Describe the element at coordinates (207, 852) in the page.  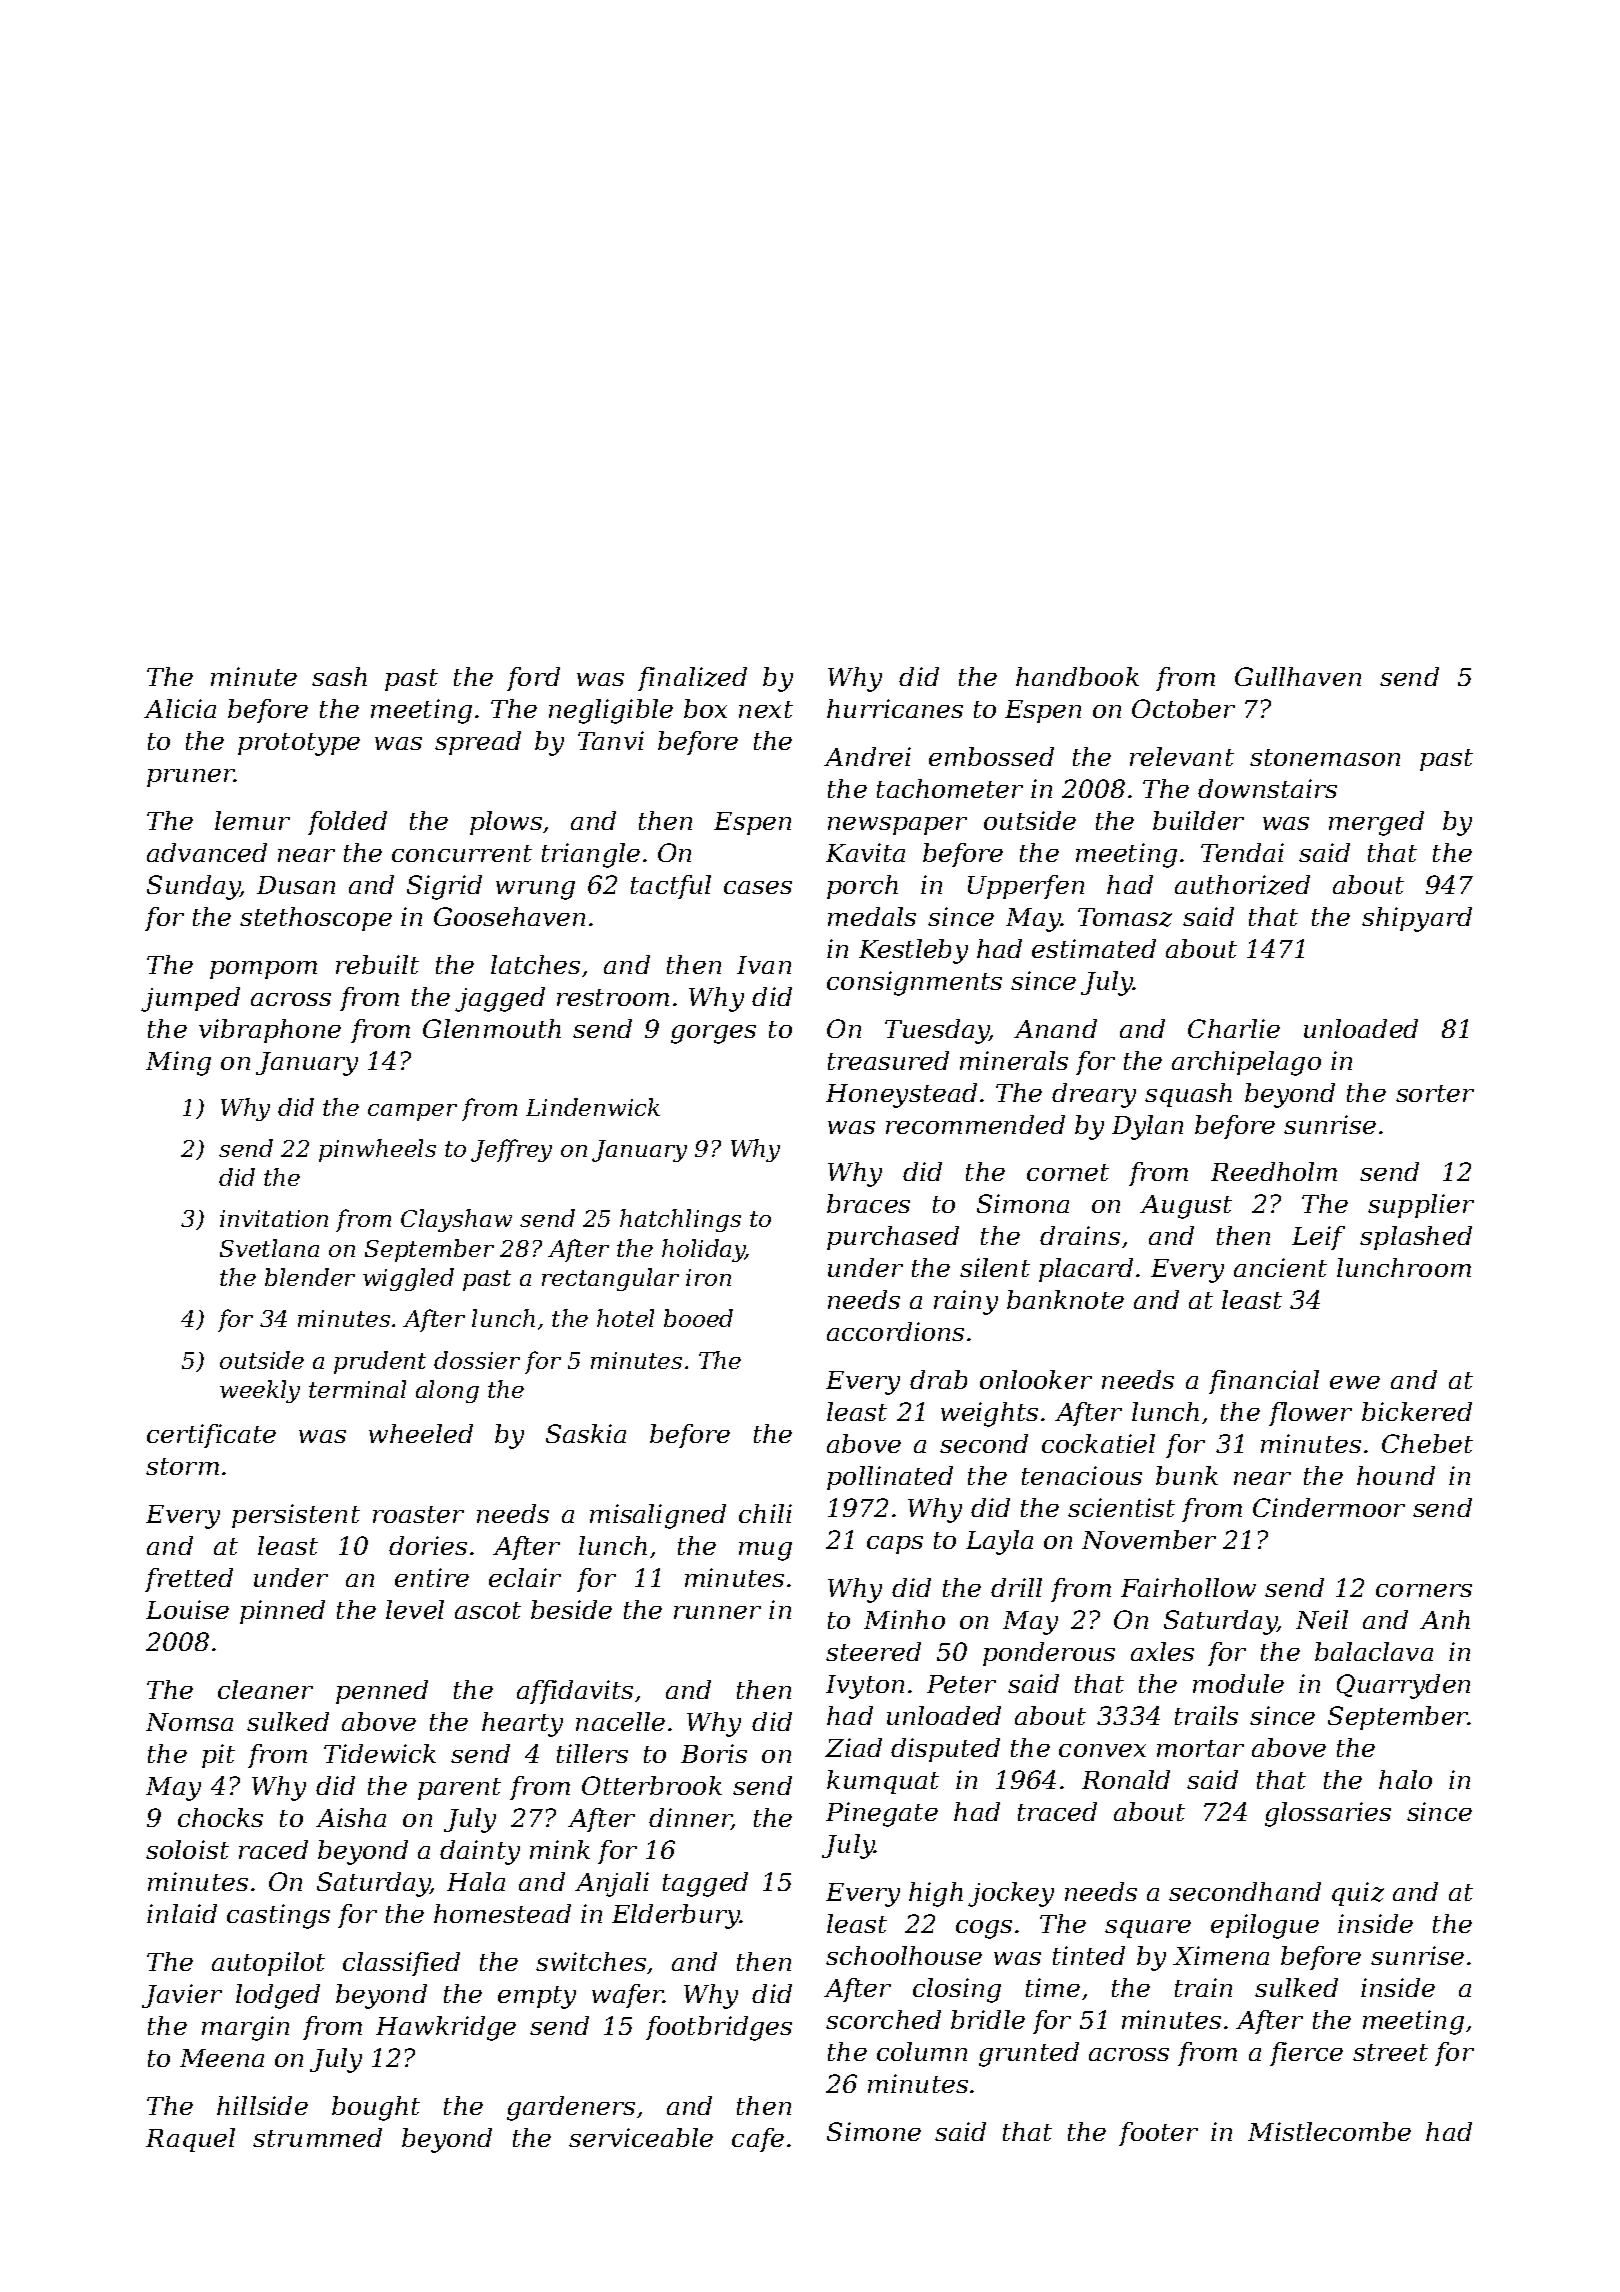
I see `advanced` at that location.
